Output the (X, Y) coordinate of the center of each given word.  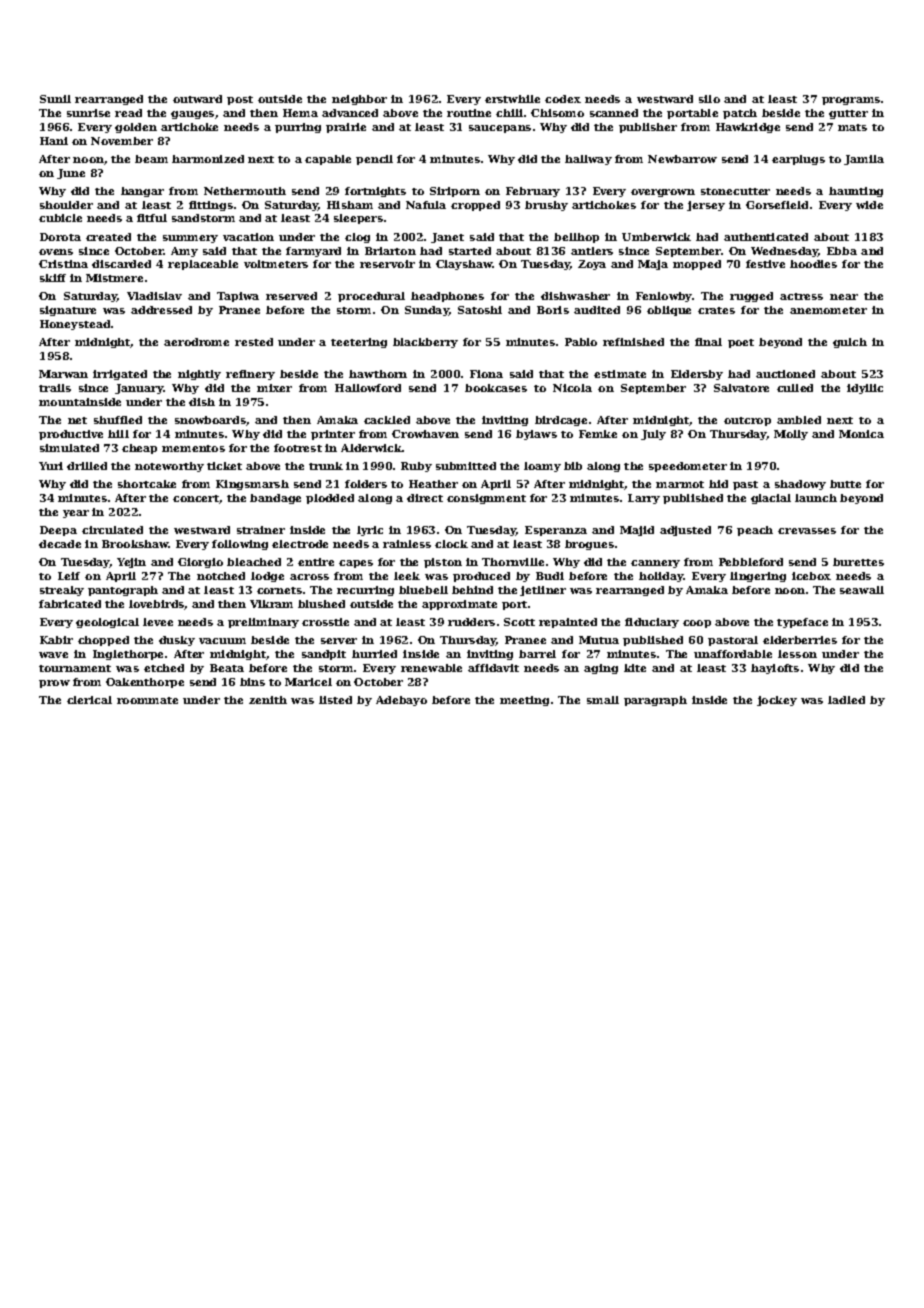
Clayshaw (464, 265)
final (708, 342)
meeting (524, 701)
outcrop (747, 421)
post (240, 100)
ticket (224, 466)
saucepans (500, 129)
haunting (856, 192)
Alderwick (371, 448)
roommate (147, 700)
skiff (53, 278)
